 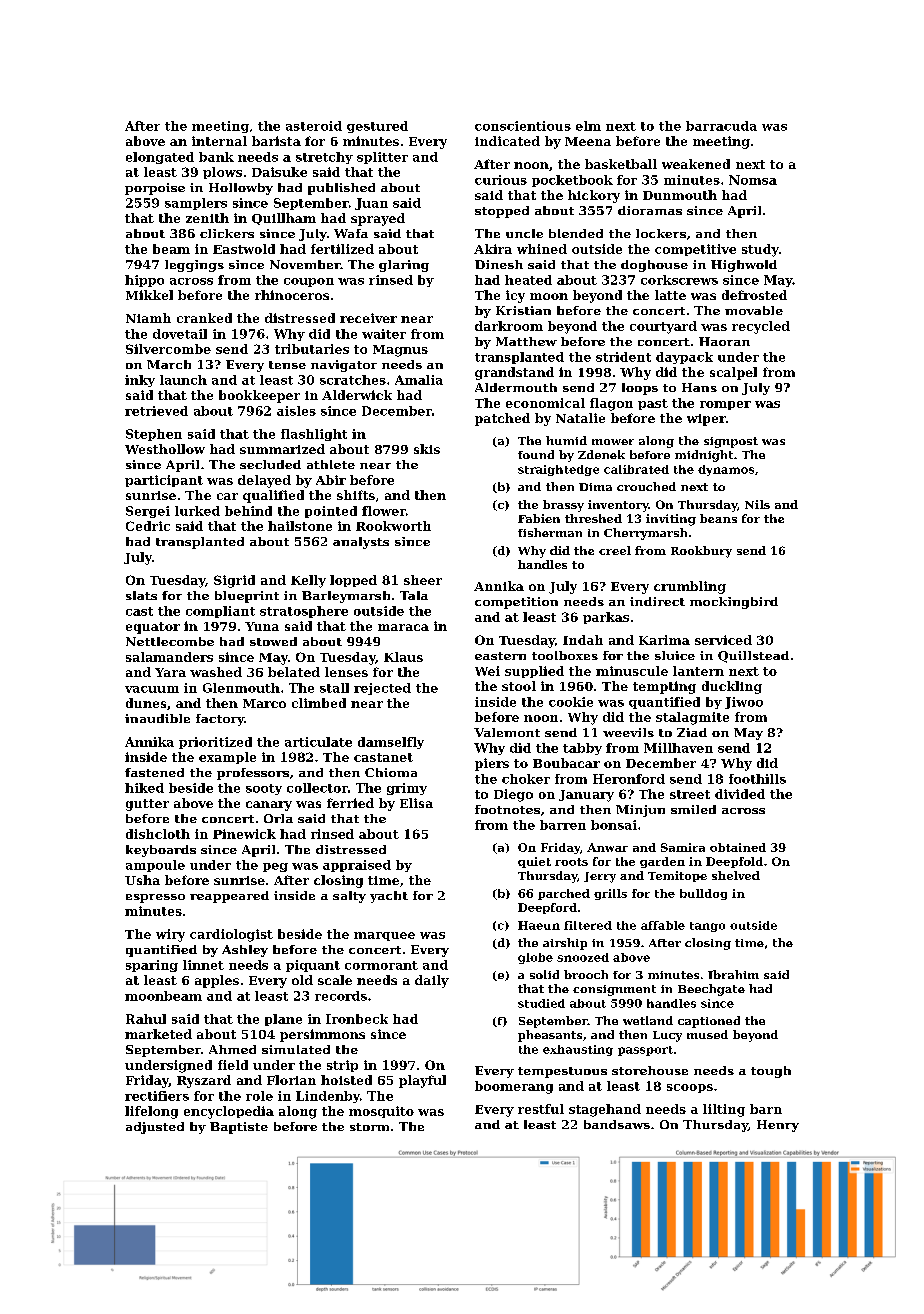 I want to click on yacht, so click(x=389, y=897).
